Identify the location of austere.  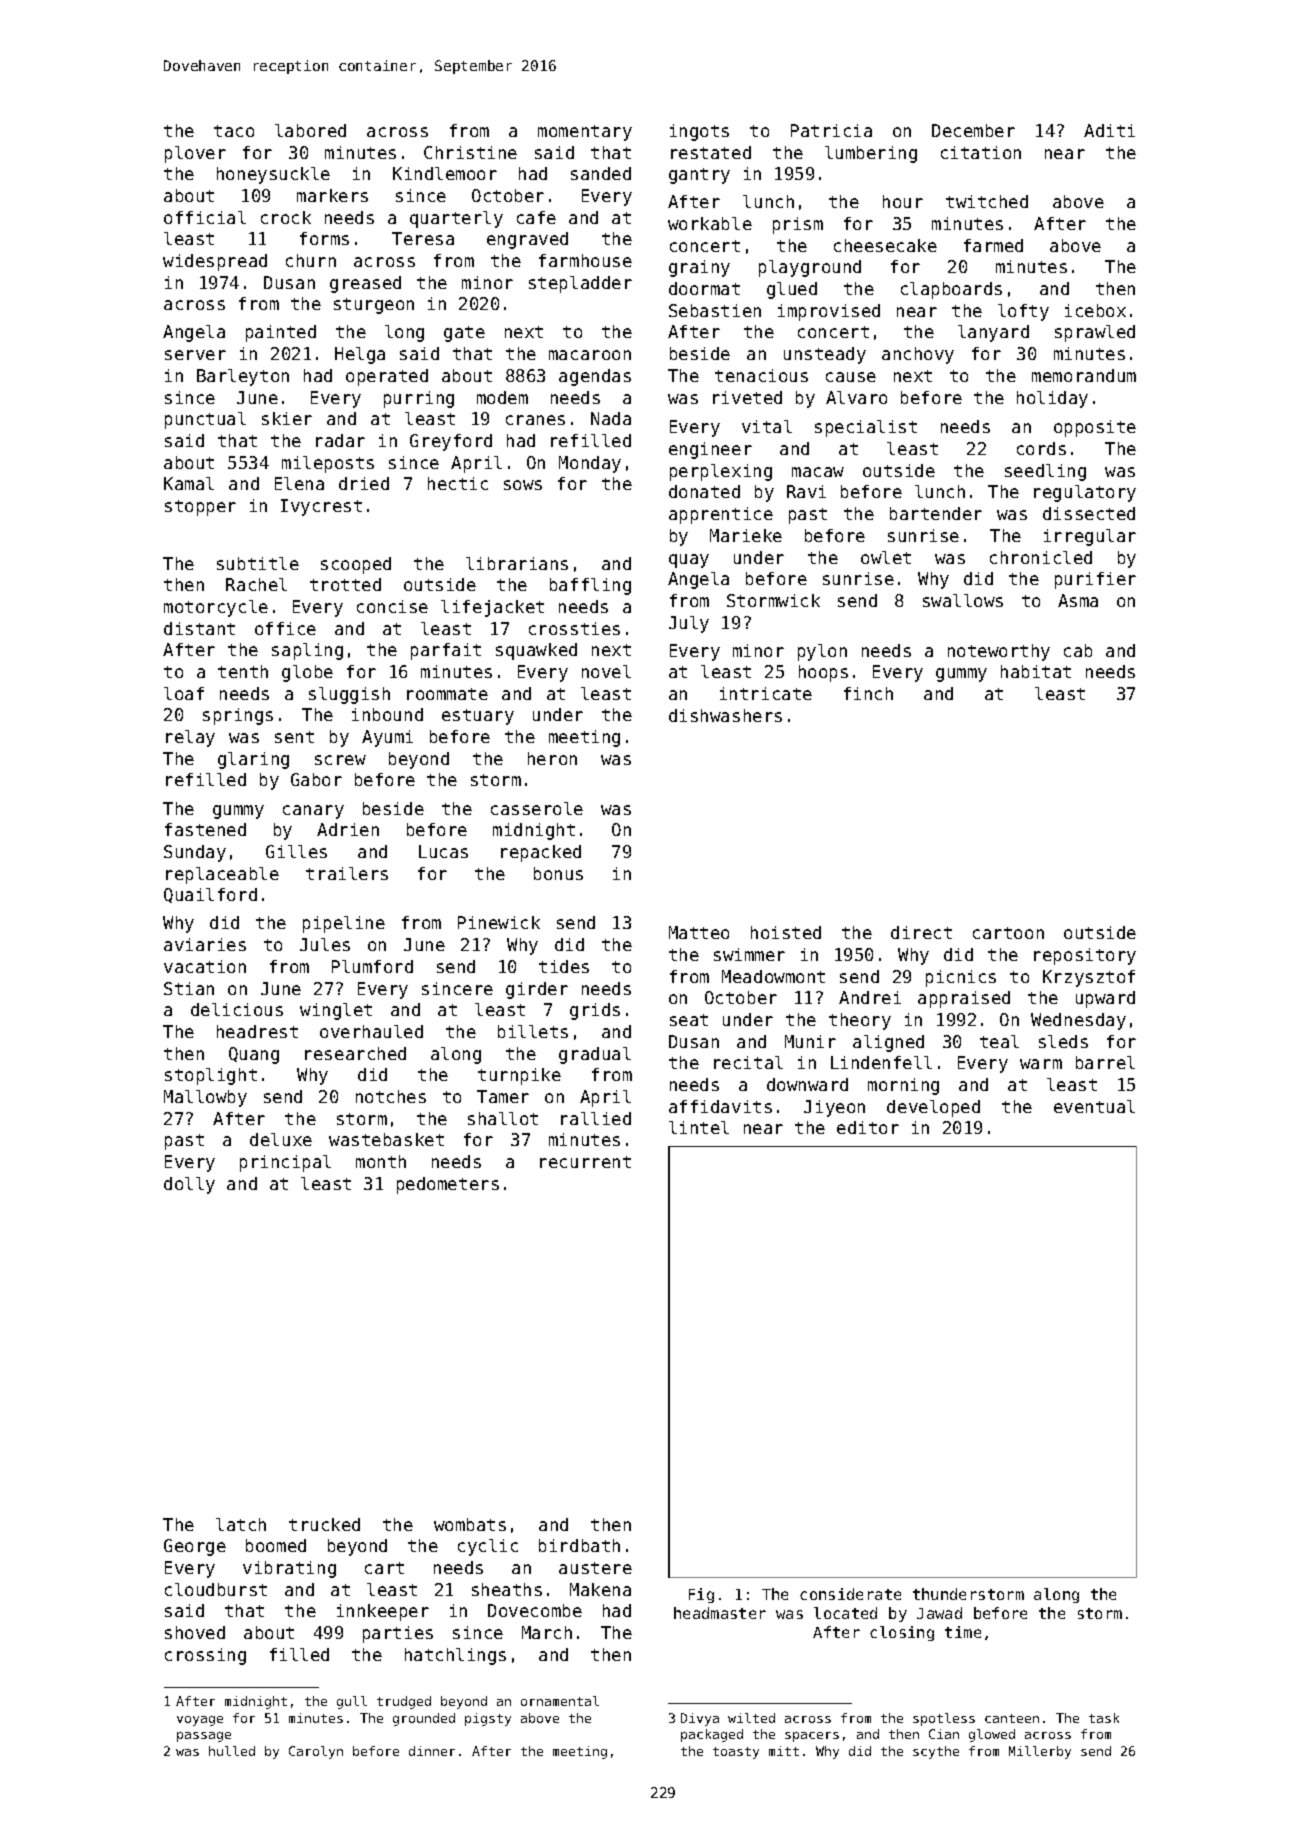
(595, 1568).
